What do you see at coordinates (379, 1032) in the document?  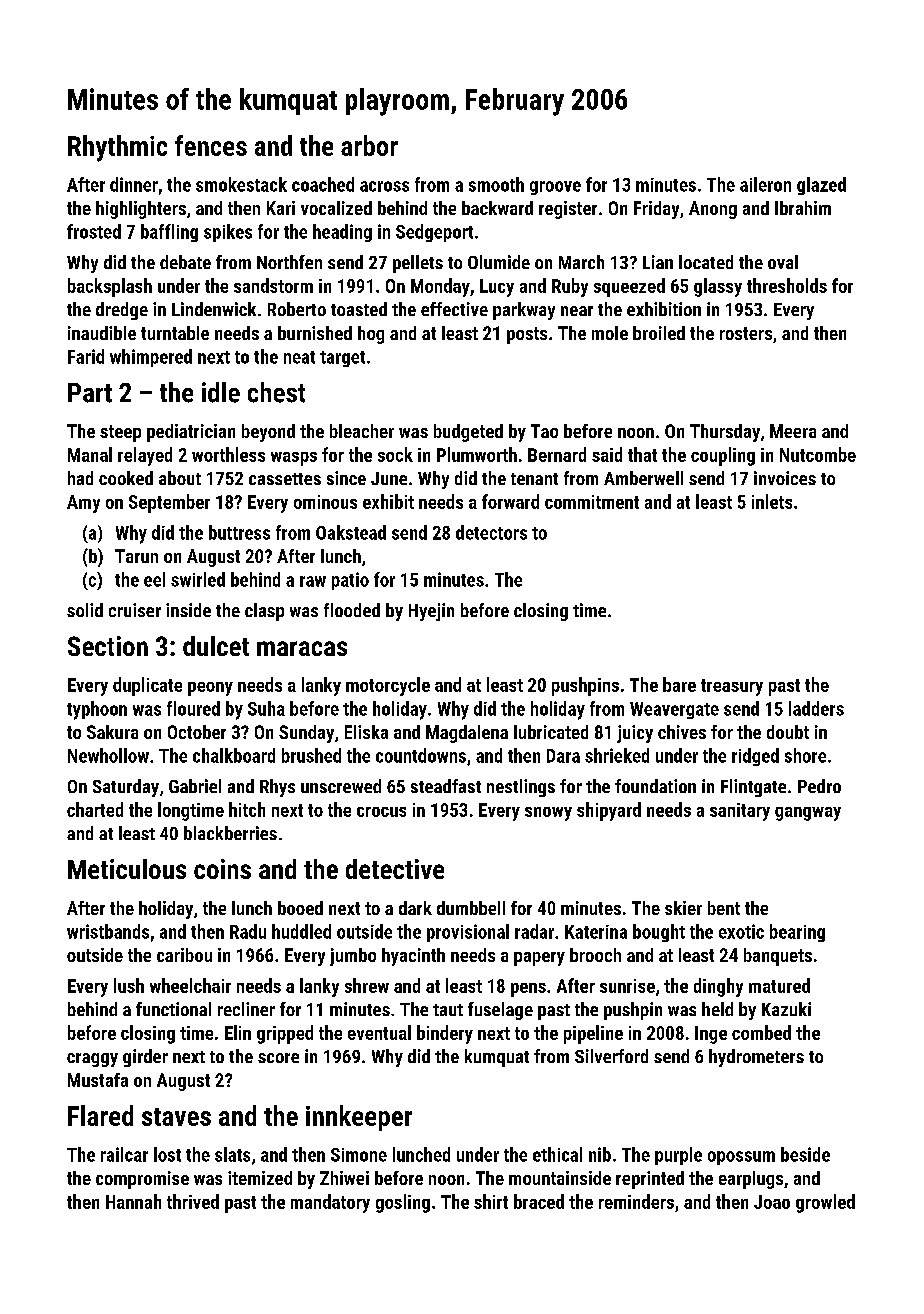 I see `eventual` at bounding box center [379, 1032].
